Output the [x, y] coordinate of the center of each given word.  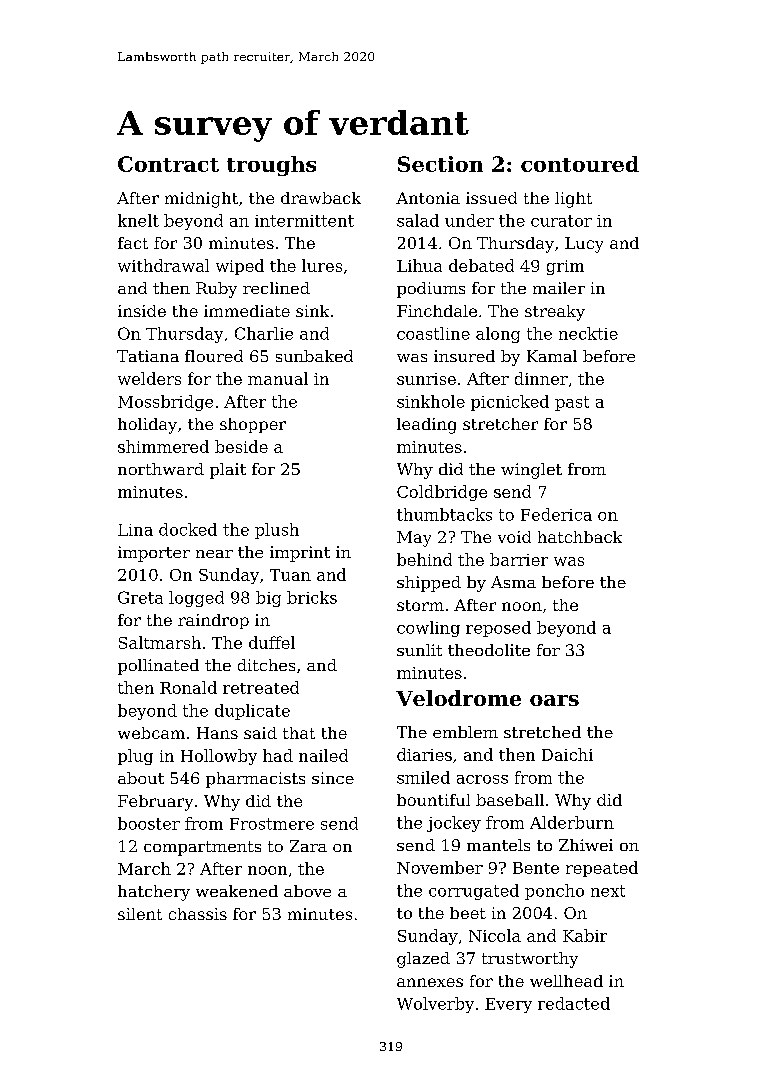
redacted [574, 1003]
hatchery [154, 893]
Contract [168, 164]
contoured [580, 164]
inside [142, 311]
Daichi [567, 754]
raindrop [213, 621]
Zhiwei [586, 845]
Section [440, 164]
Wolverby [435, 1005]
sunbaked [314, 356]
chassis [198, 914]
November [440, 867]
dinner [541, 378]
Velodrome [458, 698]
